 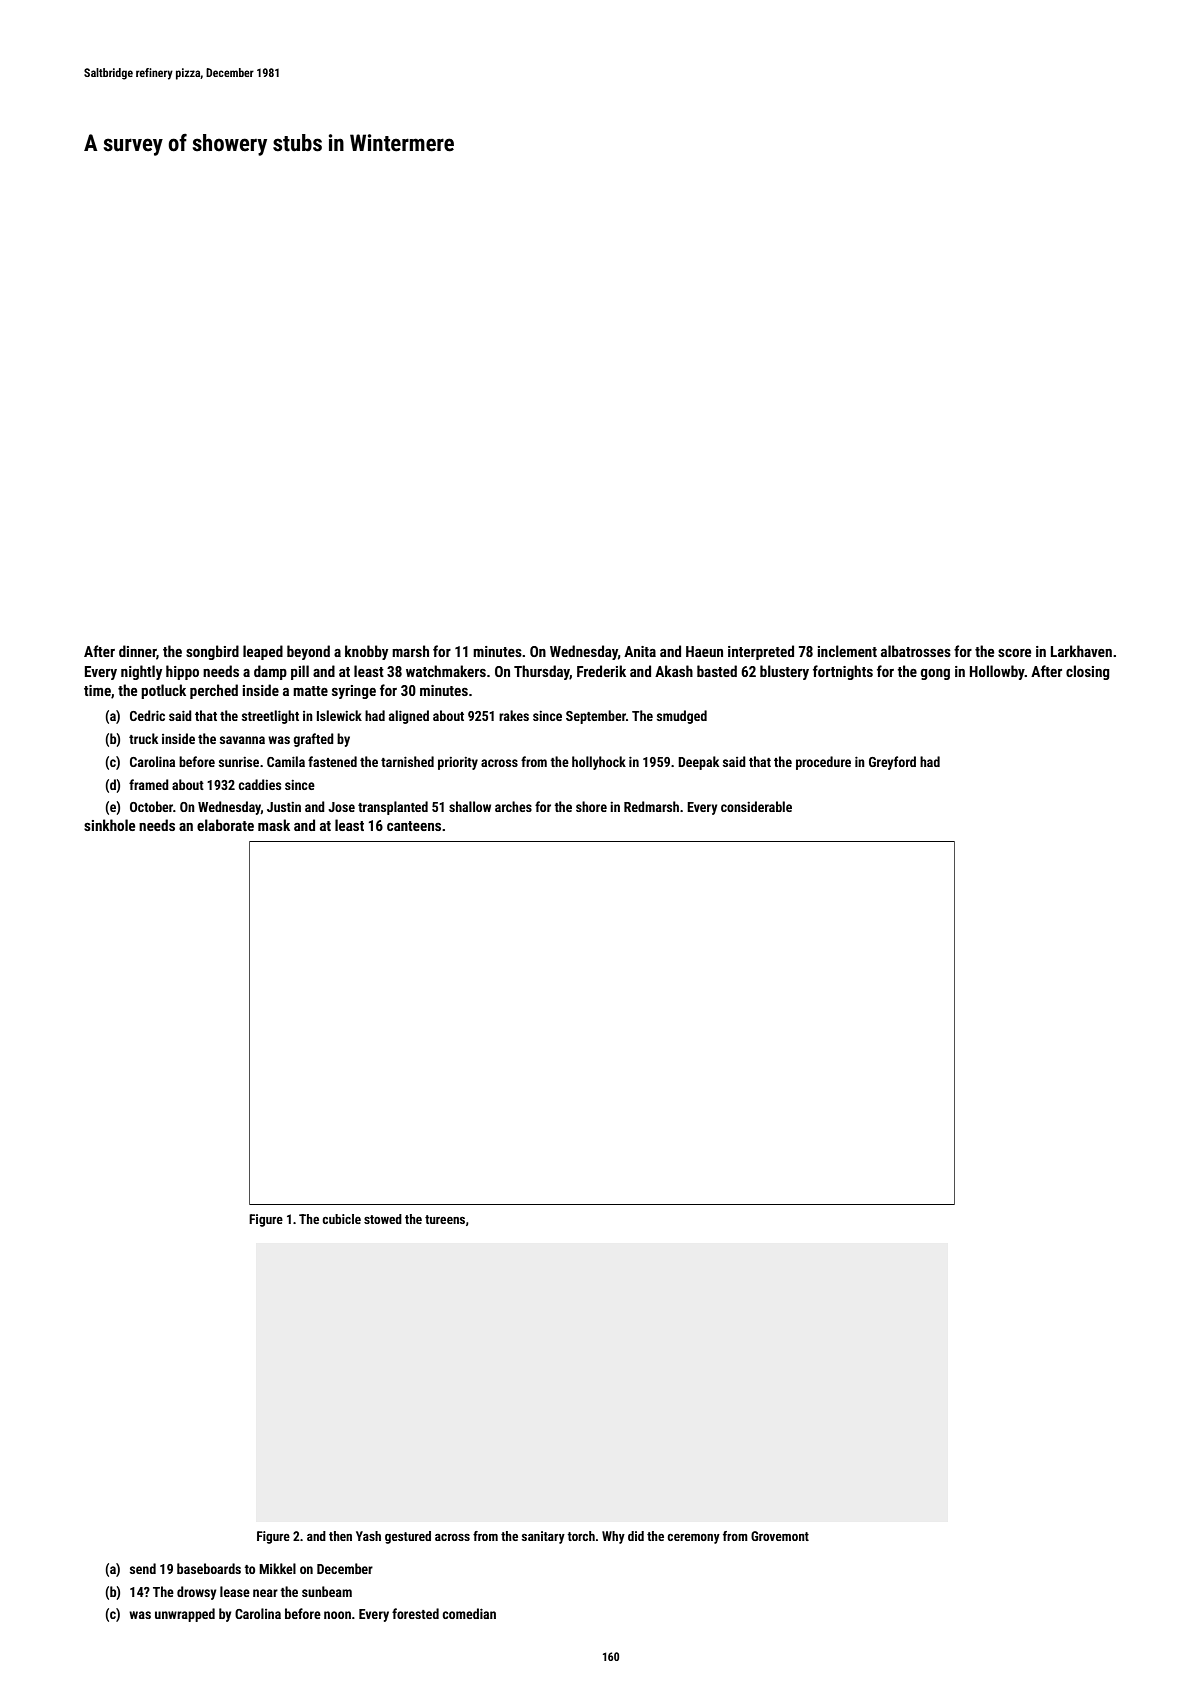 I want to click on Haeun, so click(x=704, y=651).
